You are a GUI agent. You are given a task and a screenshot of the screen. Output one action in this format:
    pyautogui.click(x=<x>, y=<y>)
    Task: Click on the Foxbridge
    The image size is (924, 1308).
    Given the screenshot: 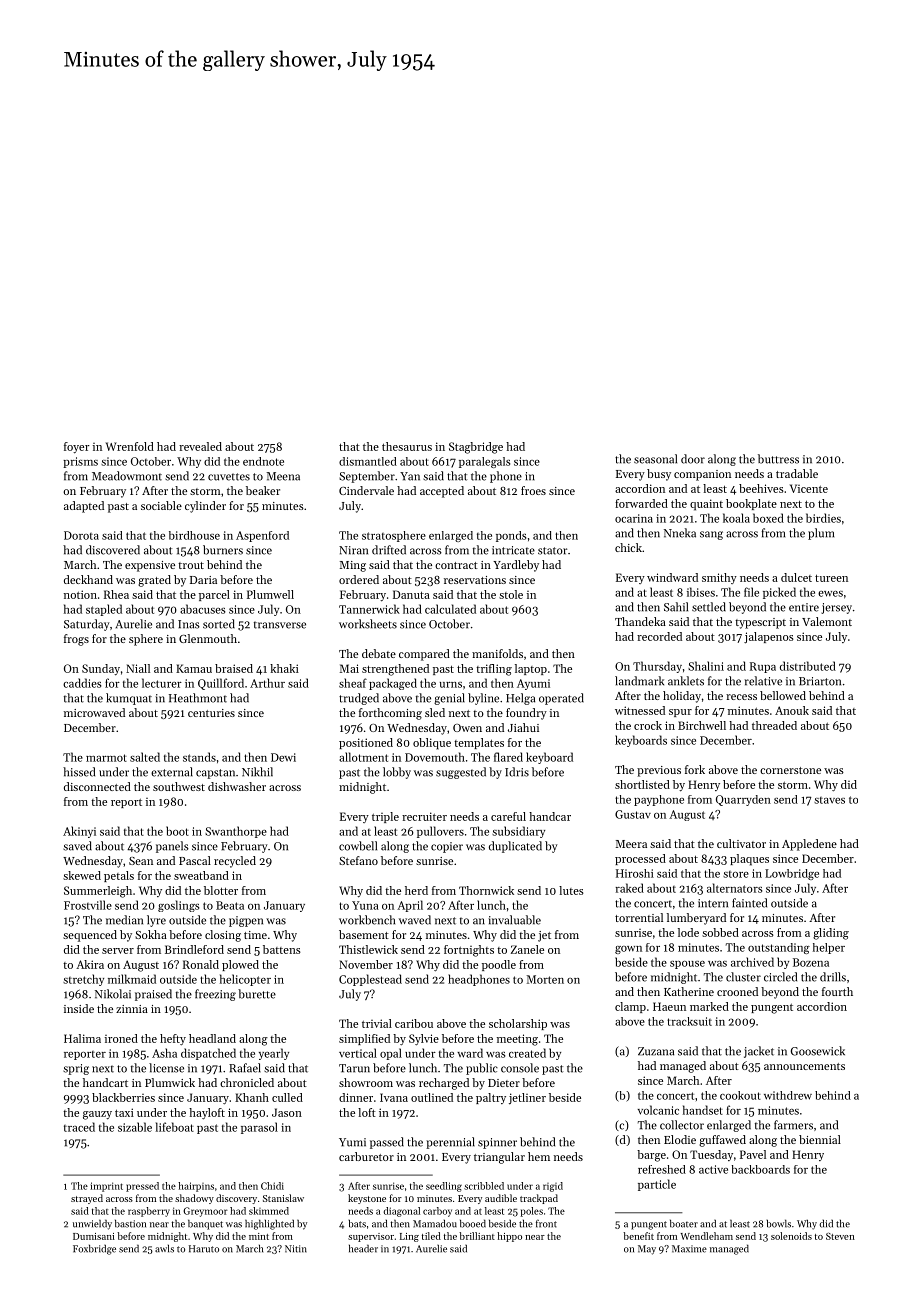 What is the action you would take?
    pyautogui.click(x=94, y=1249)
